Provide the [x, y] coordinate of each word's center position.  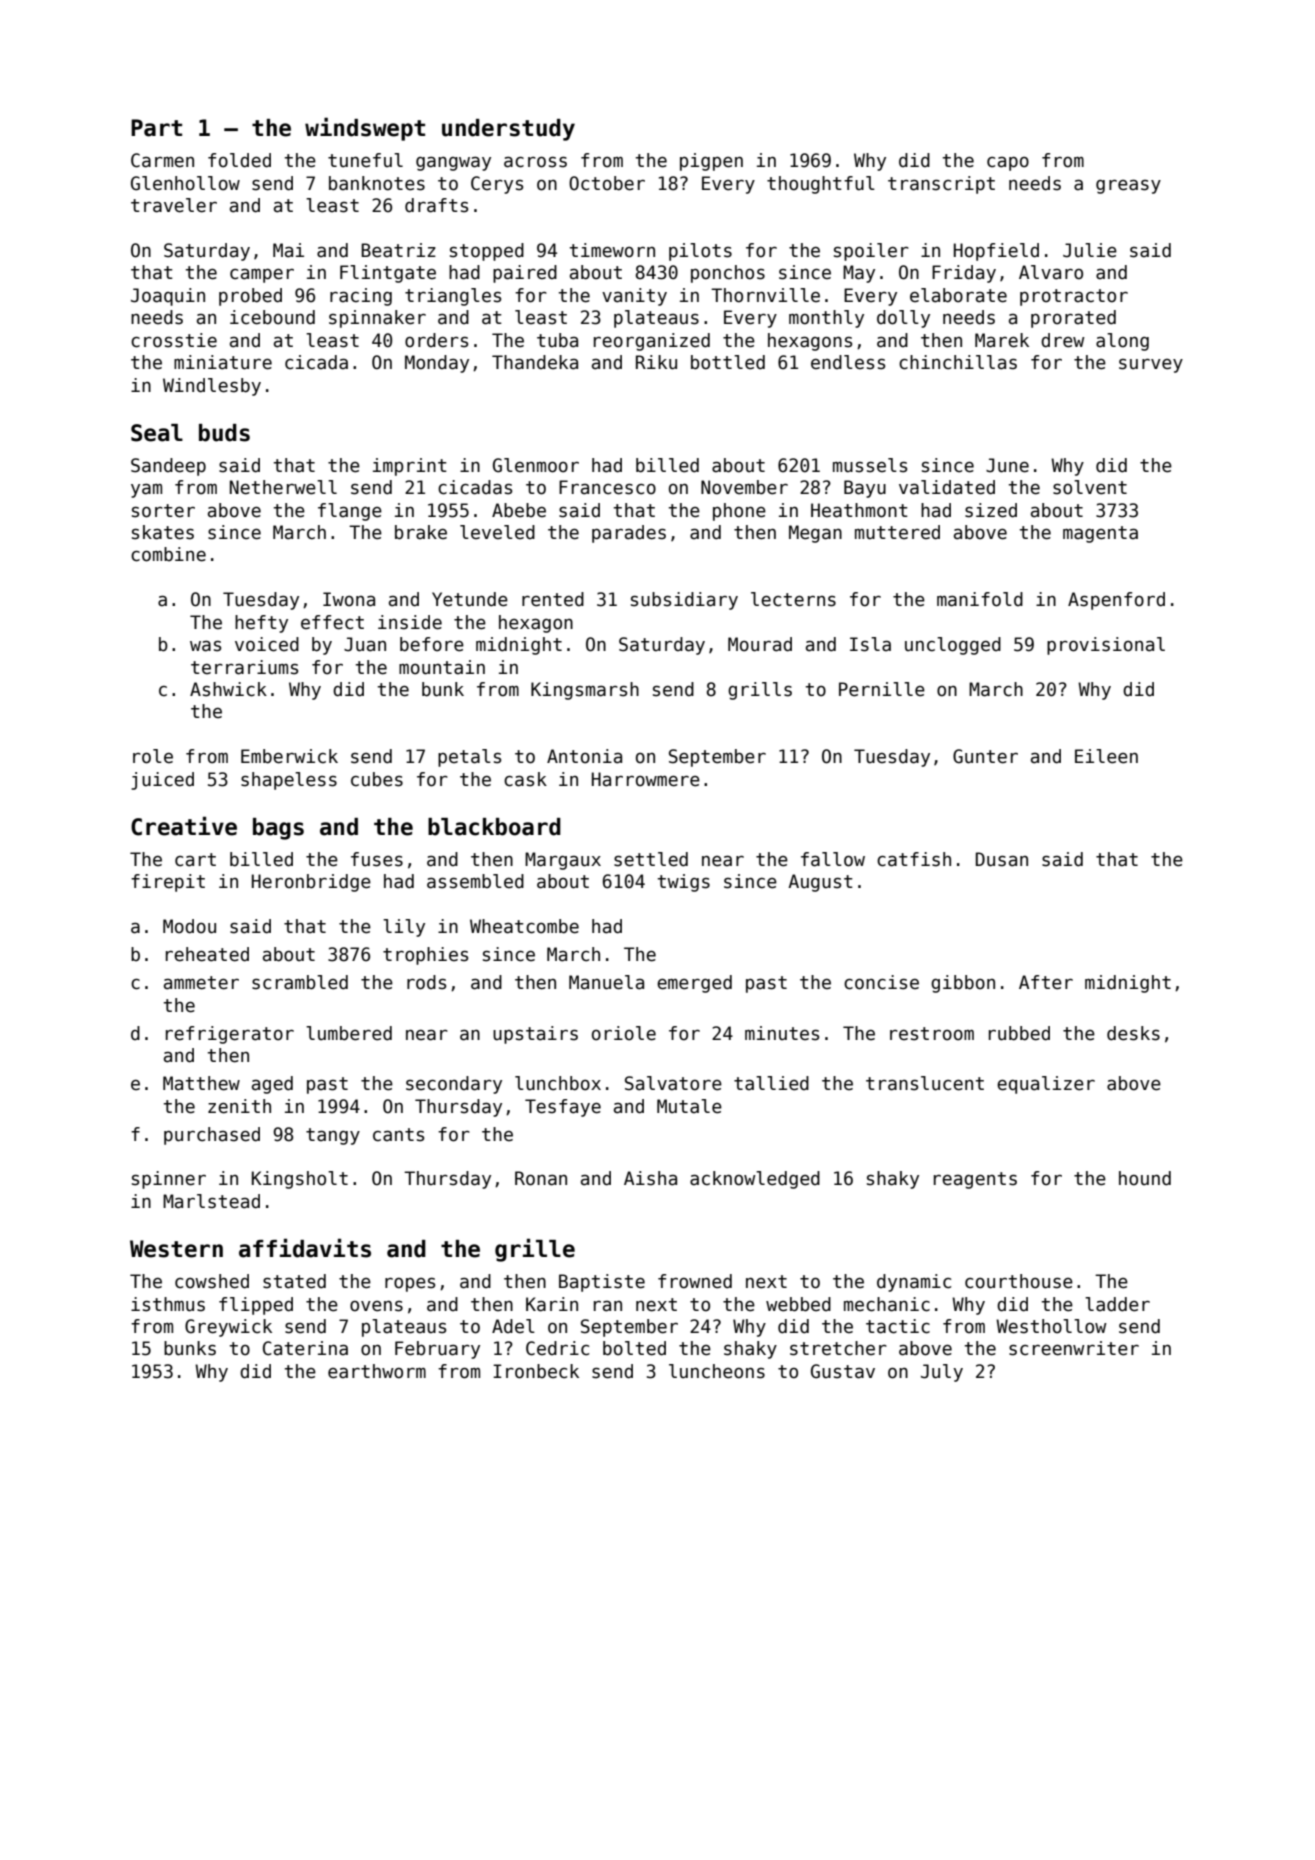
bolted [634, 1348]
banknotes [377, 183]
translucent [925, 1083]
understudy [508, 130]
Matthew [201, 1083]
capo [1008, 164]
